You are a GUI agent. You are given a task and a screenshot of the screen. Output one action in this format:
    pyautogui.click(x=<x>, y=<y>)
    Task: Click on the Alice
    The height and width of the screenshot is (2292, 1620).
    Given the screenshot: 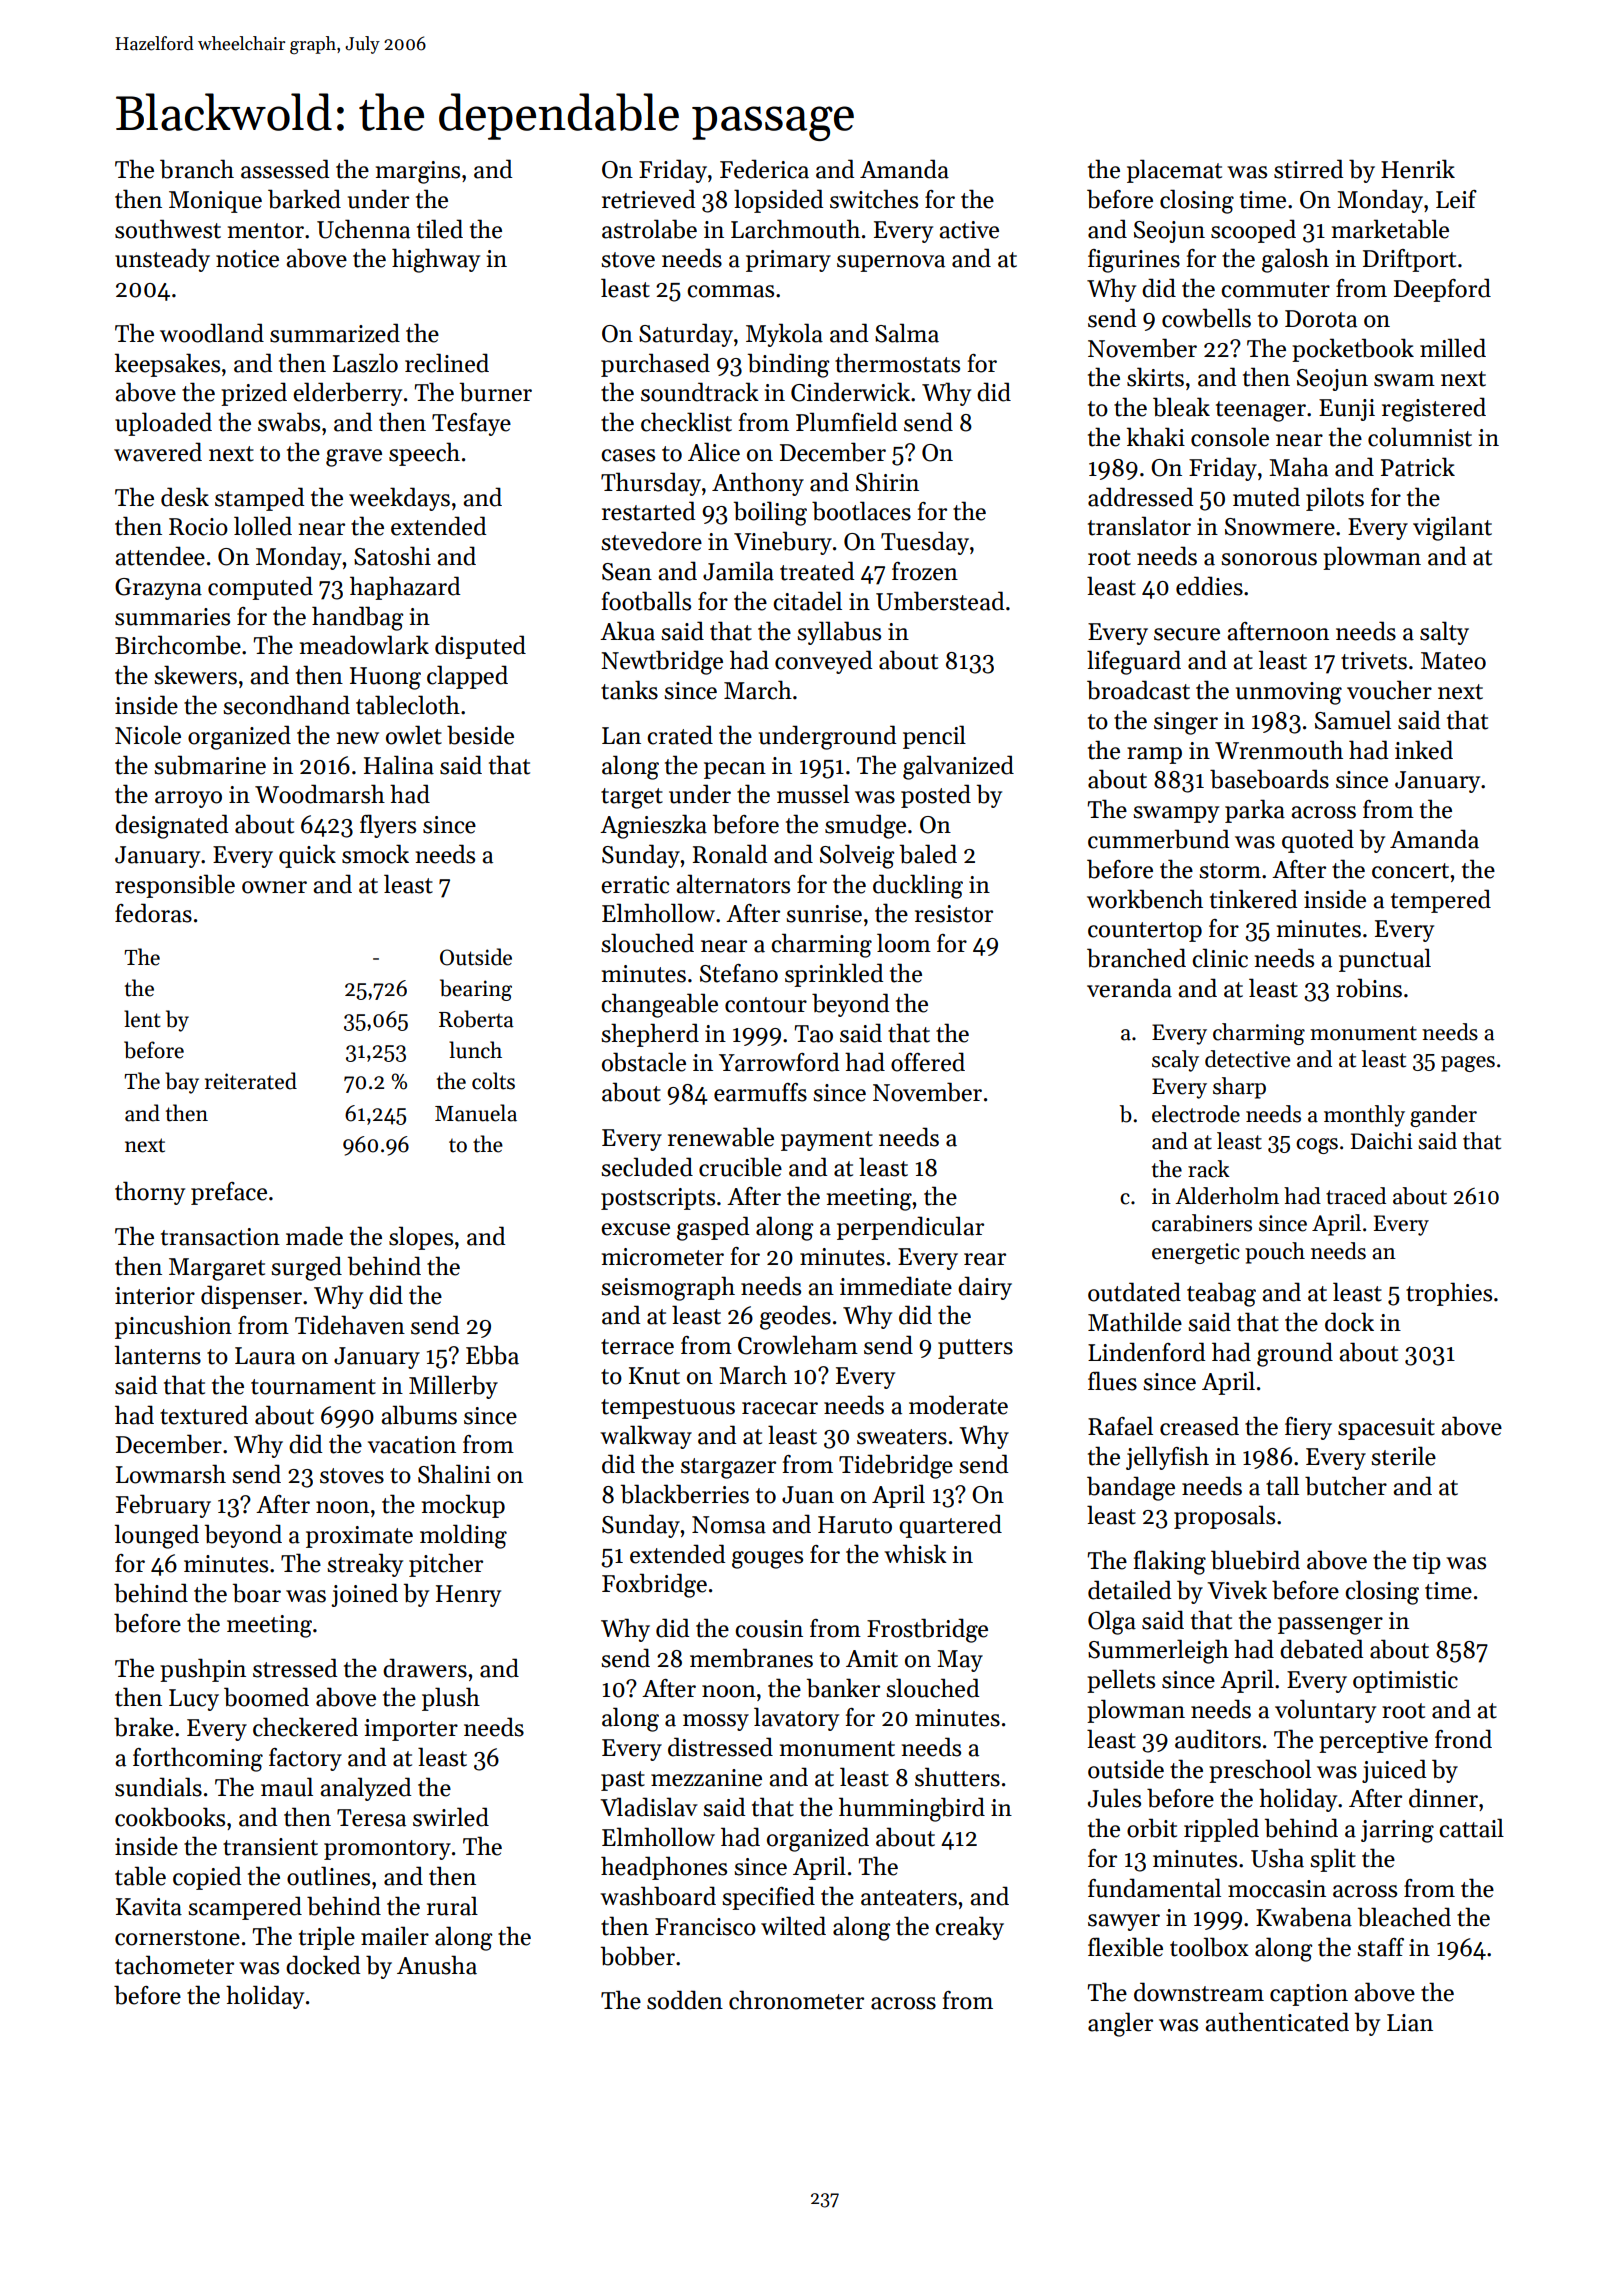 What is the action you would take?
    pyautogui.click(x=714, y=452)
